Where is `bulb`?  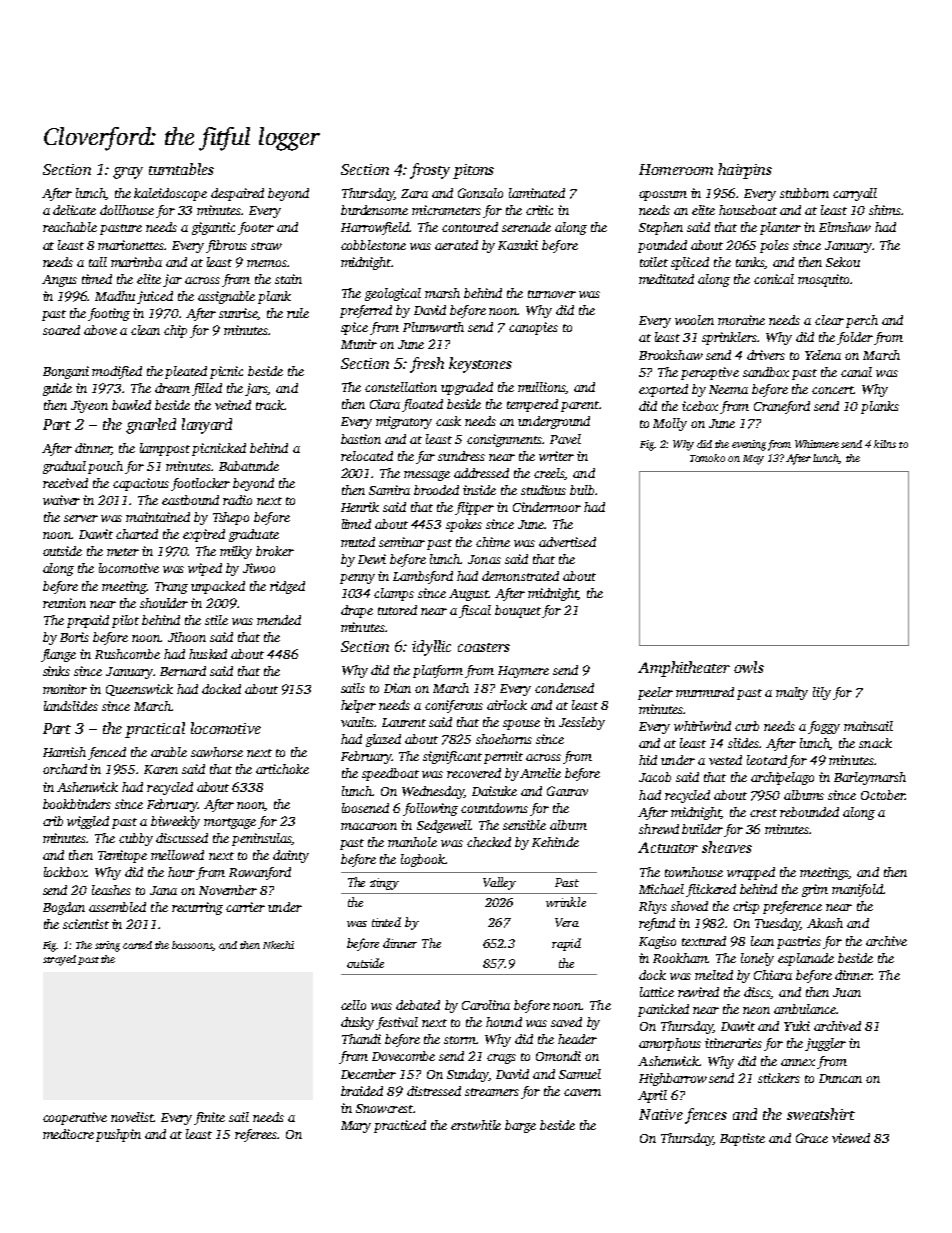 bulb is located at coordinates (582, 490).
